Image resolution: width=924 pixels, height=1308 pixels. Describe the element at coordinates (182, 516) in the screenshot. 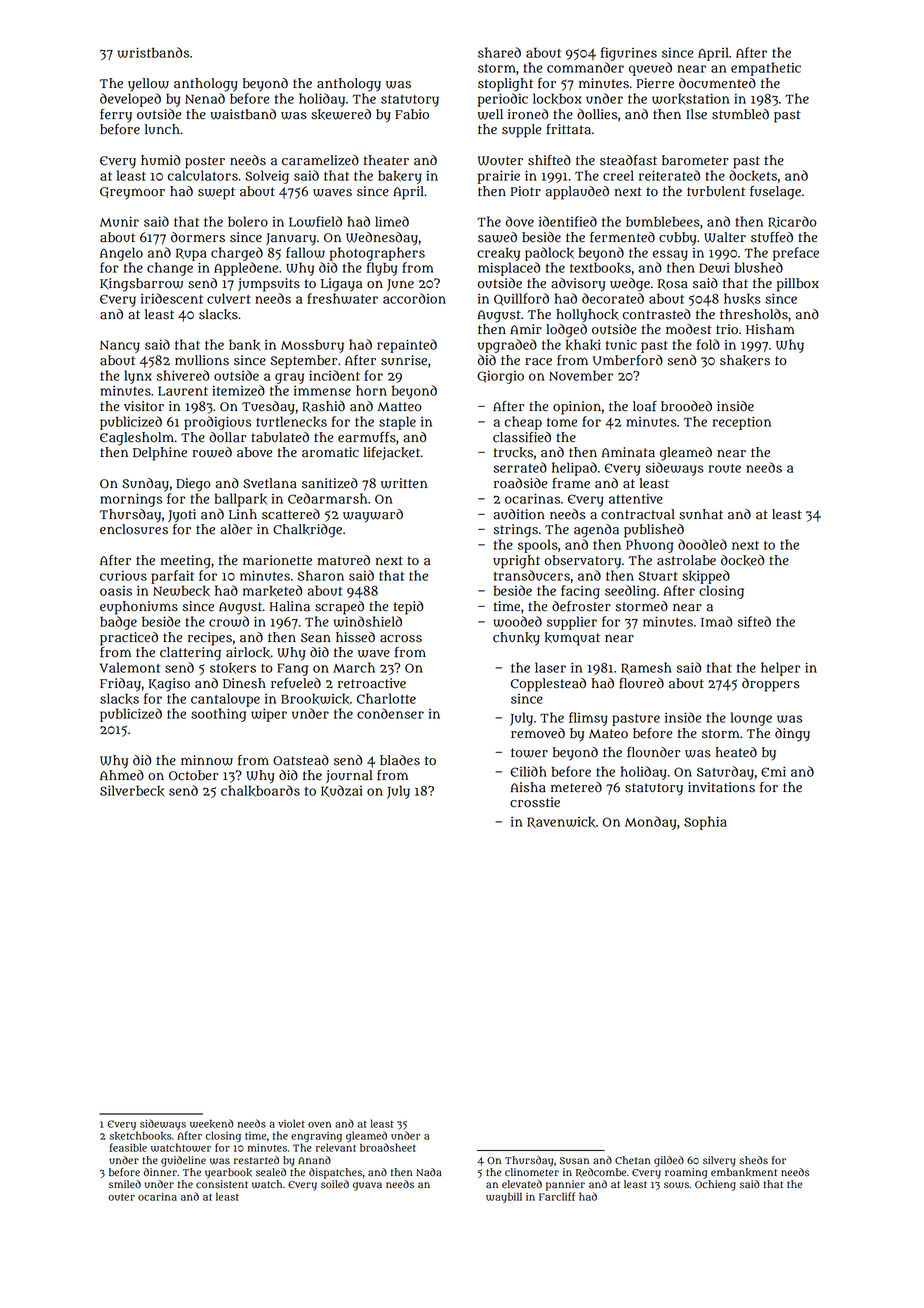

I see `Jyoti` at that location.
